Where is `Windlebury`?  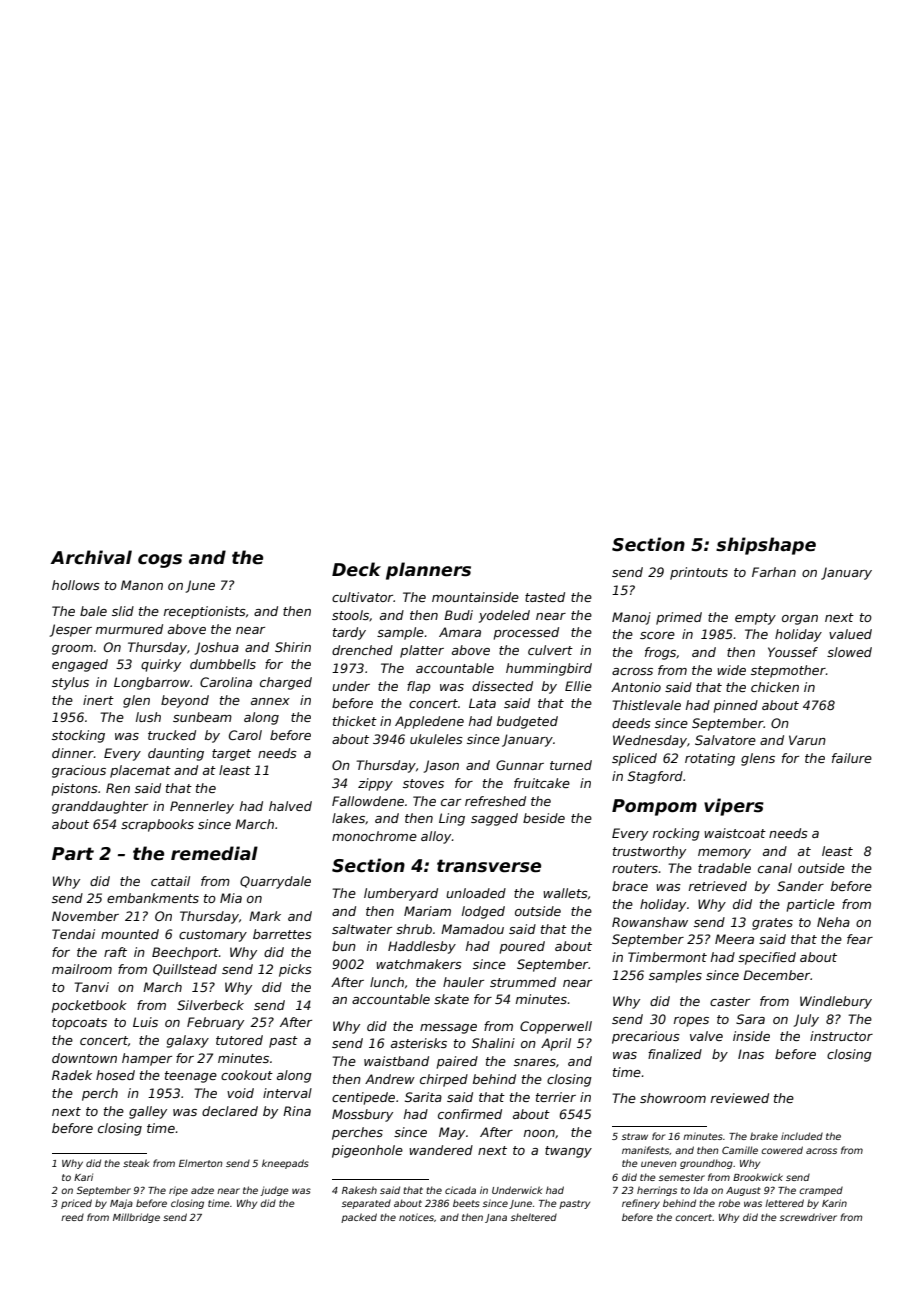 Windlebury is located at coordinates (836, 1002).
